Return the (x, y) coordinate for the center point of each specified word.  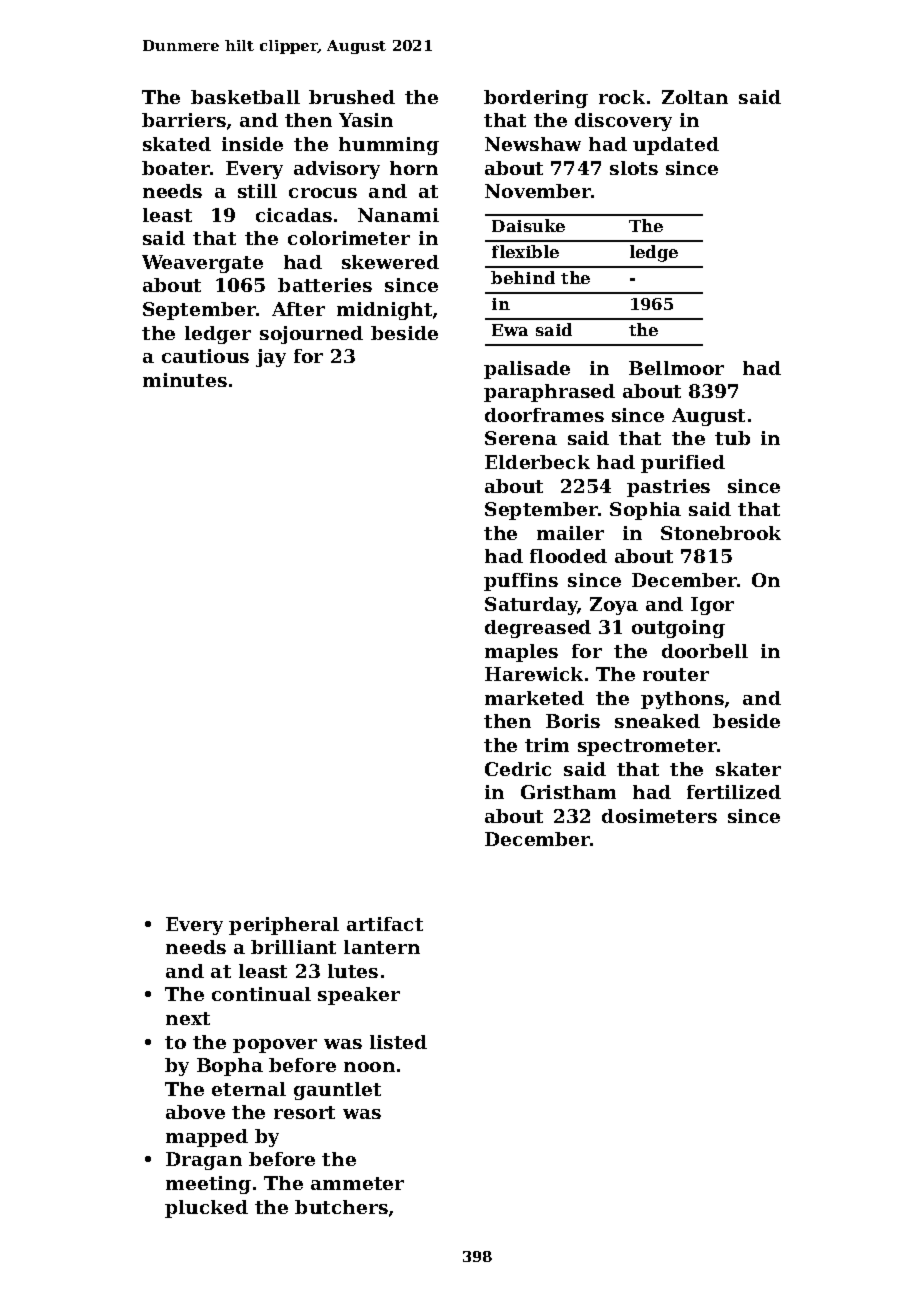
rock (622, 97)
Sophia (645, 511)
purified (683, 464)
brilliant (293, 947)
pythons (682, 700)
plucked (206, 1209)
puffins (521, 582)
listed (398, 1042)
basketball (245, 97)
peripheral (284, 926)
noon (369, 1067)
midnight (384, 311)
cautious (205, 356)
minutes (185, 380)
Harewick (534, 674)
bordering (536, 99)
